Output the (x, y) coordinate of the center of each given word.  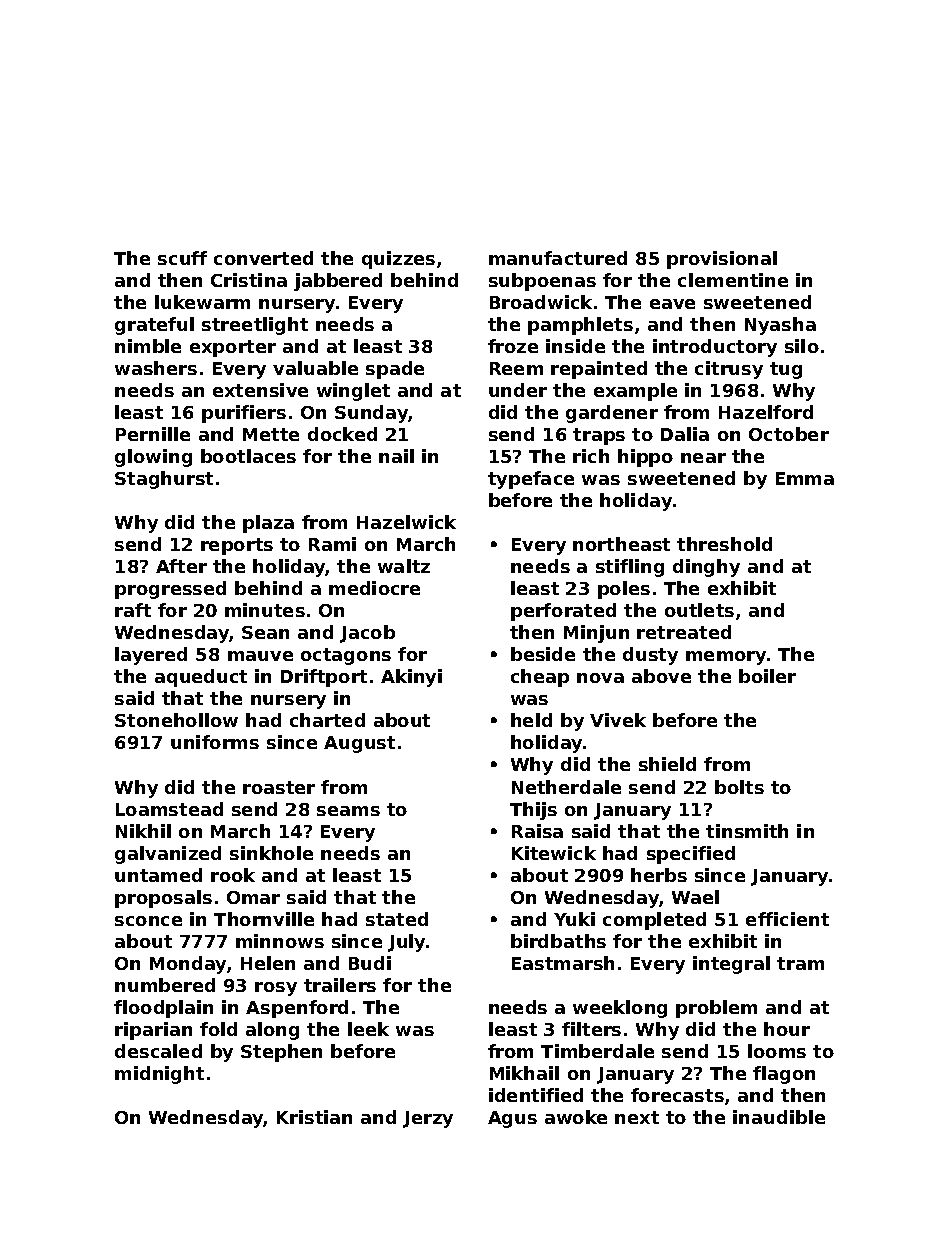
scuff (182, 258)
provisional (722, 260)
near (703, 458)
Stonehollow (176, 720)
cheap (540, 678)
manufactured (558, 258)
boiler (767, 676)
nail (396, 456)
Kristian (314, 1117)
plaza (268, 524)
